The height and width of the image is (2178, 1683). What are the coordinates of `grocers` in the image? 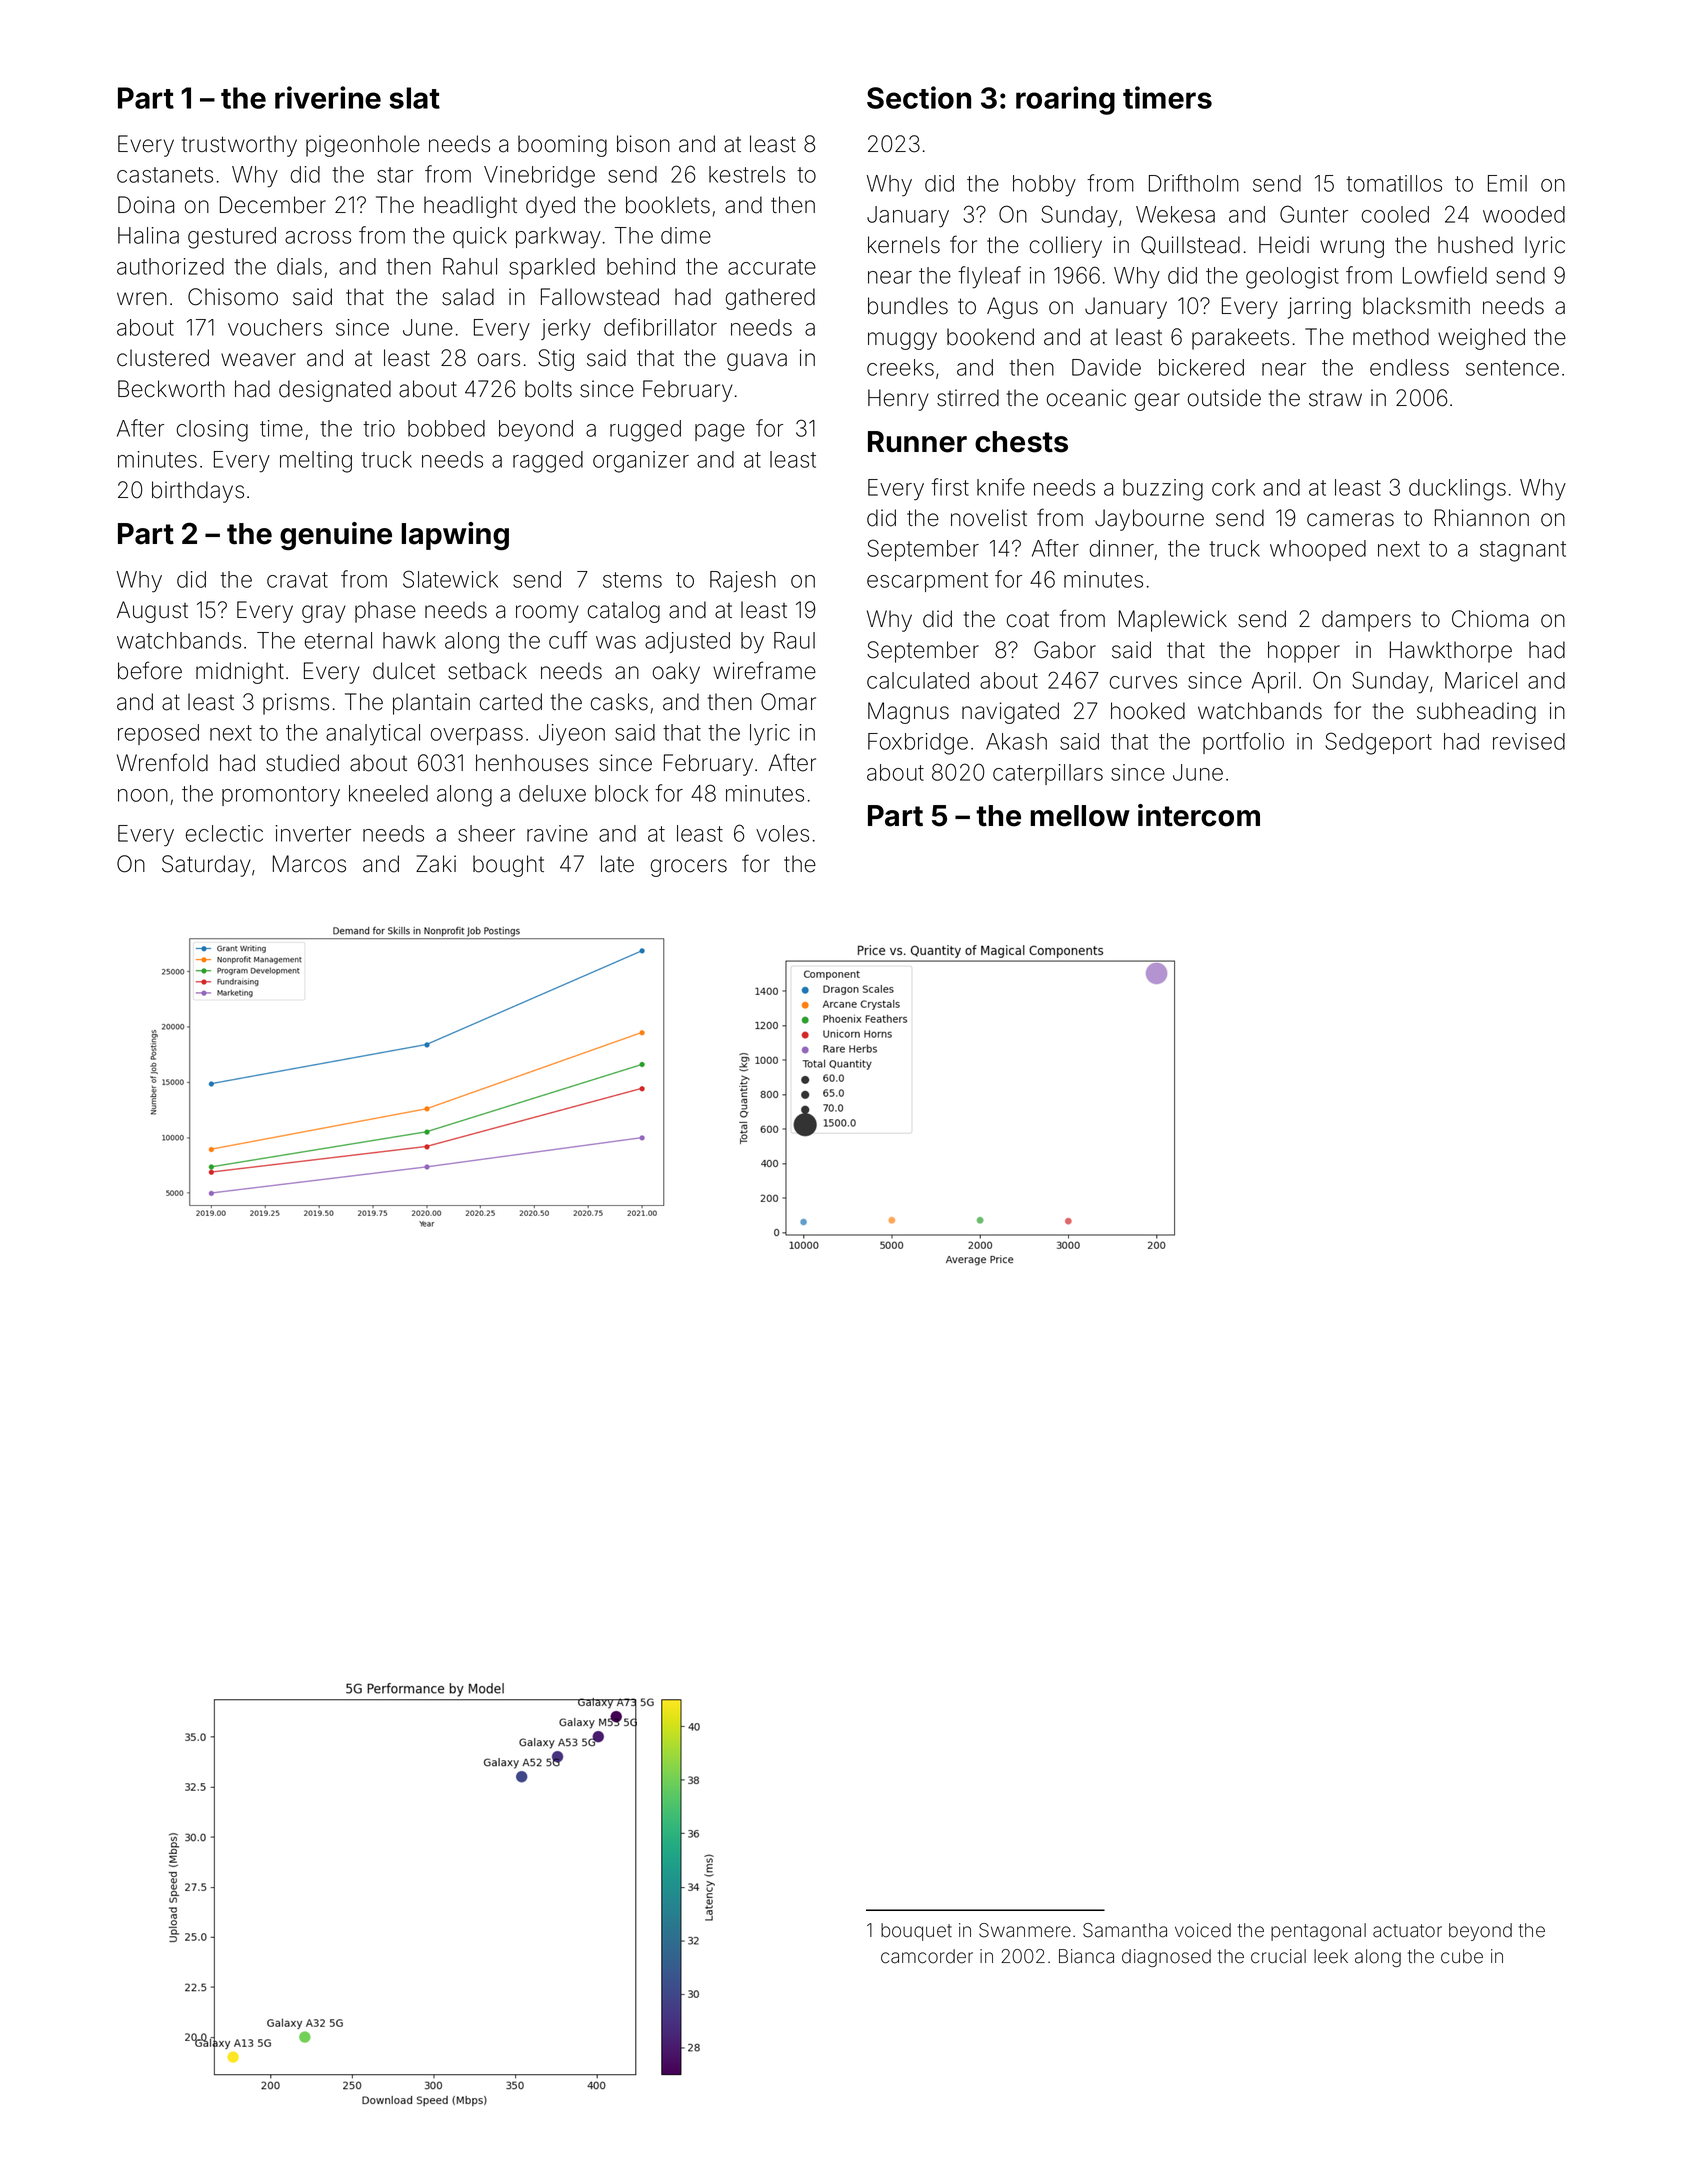 It's located at (689, 868).
